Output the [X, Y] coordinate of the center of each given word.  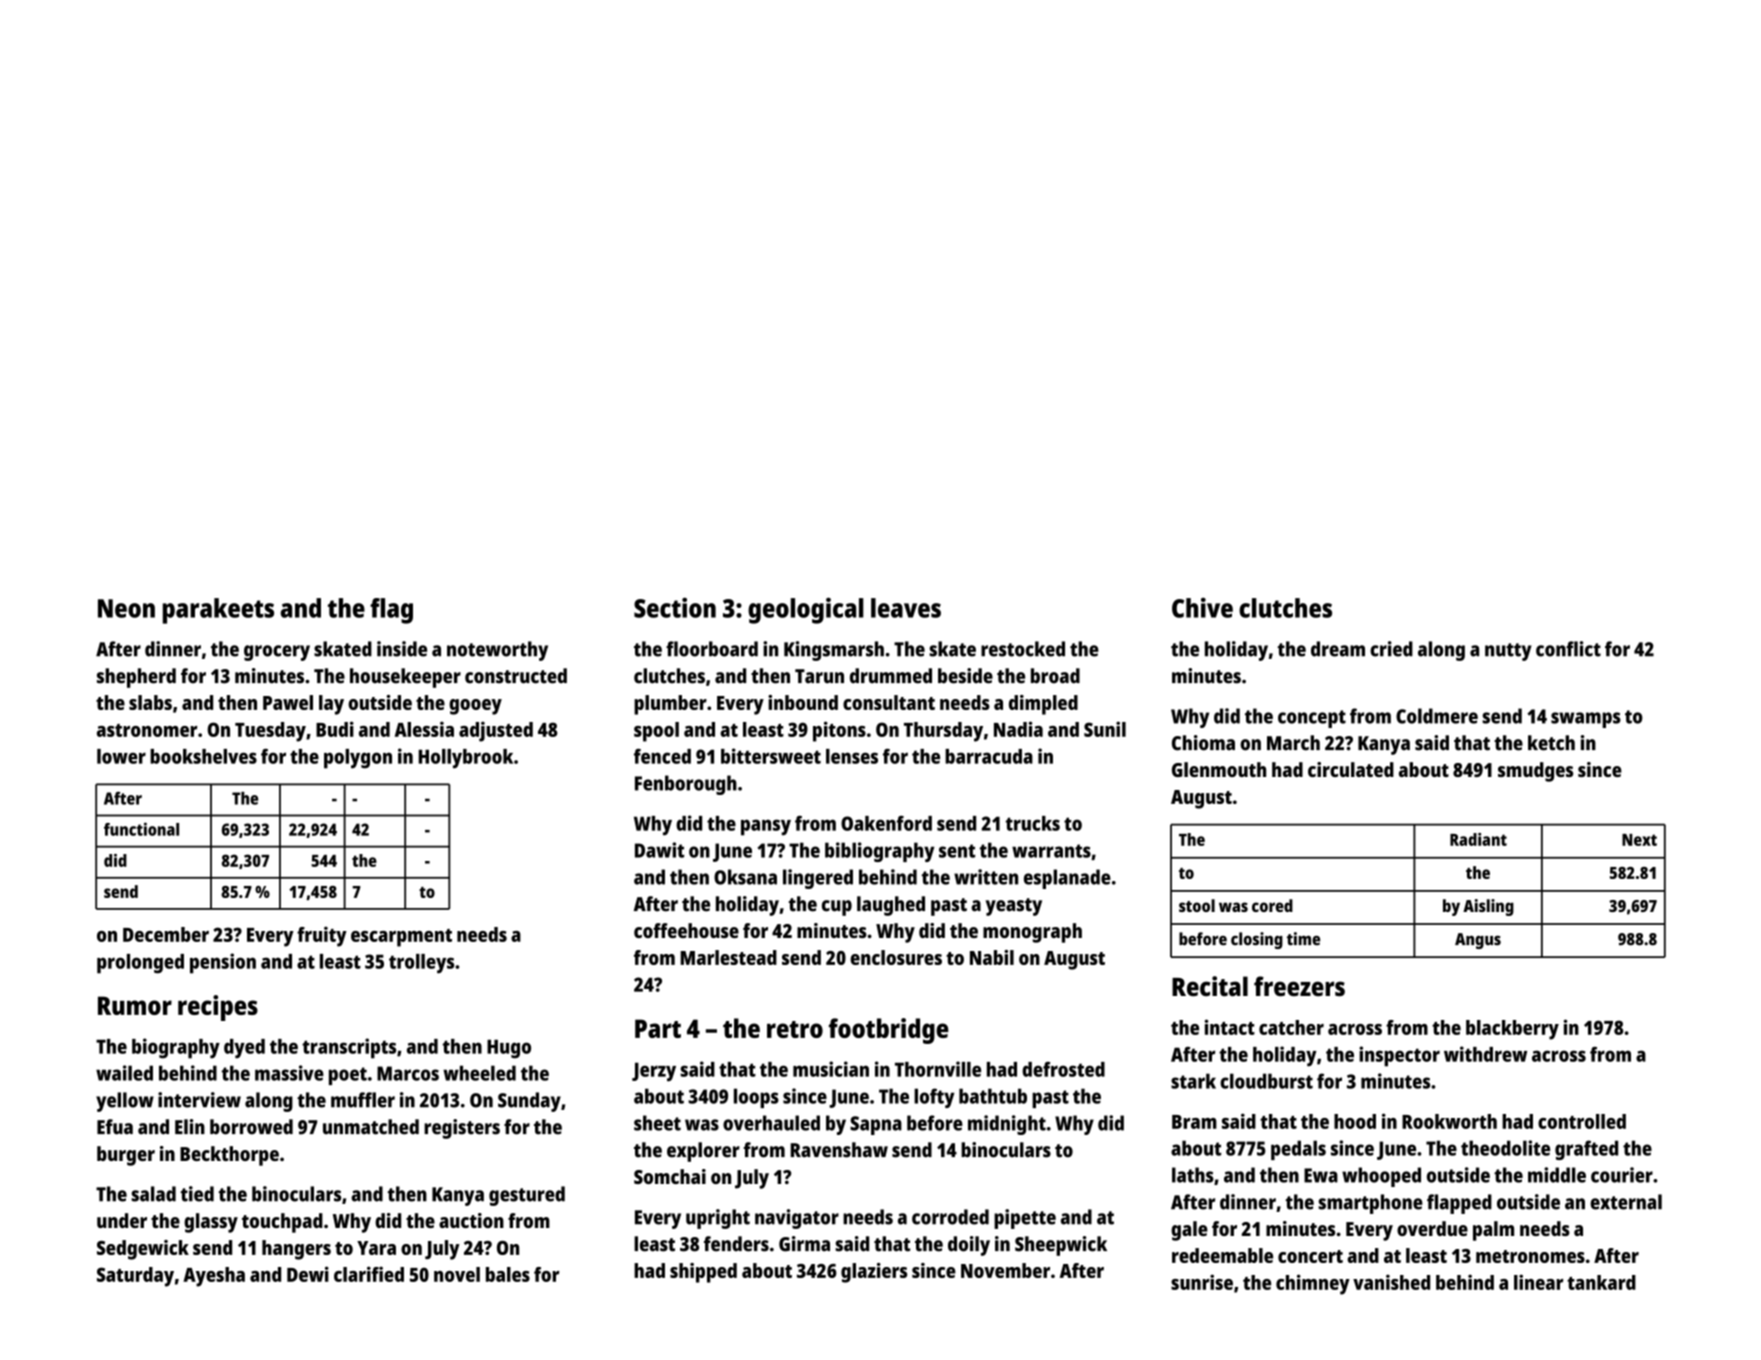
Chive [1202, 608]
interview [199, 1100]
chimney [1313, 1284]
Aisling [1488, 907]
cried [1391, 649]
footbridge [889, 1031]
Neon [126, 608]
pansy [766, 827]
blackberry [1512, 1030]
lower [121, 756]
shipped [703, 1273]
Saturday [135, 1277]
